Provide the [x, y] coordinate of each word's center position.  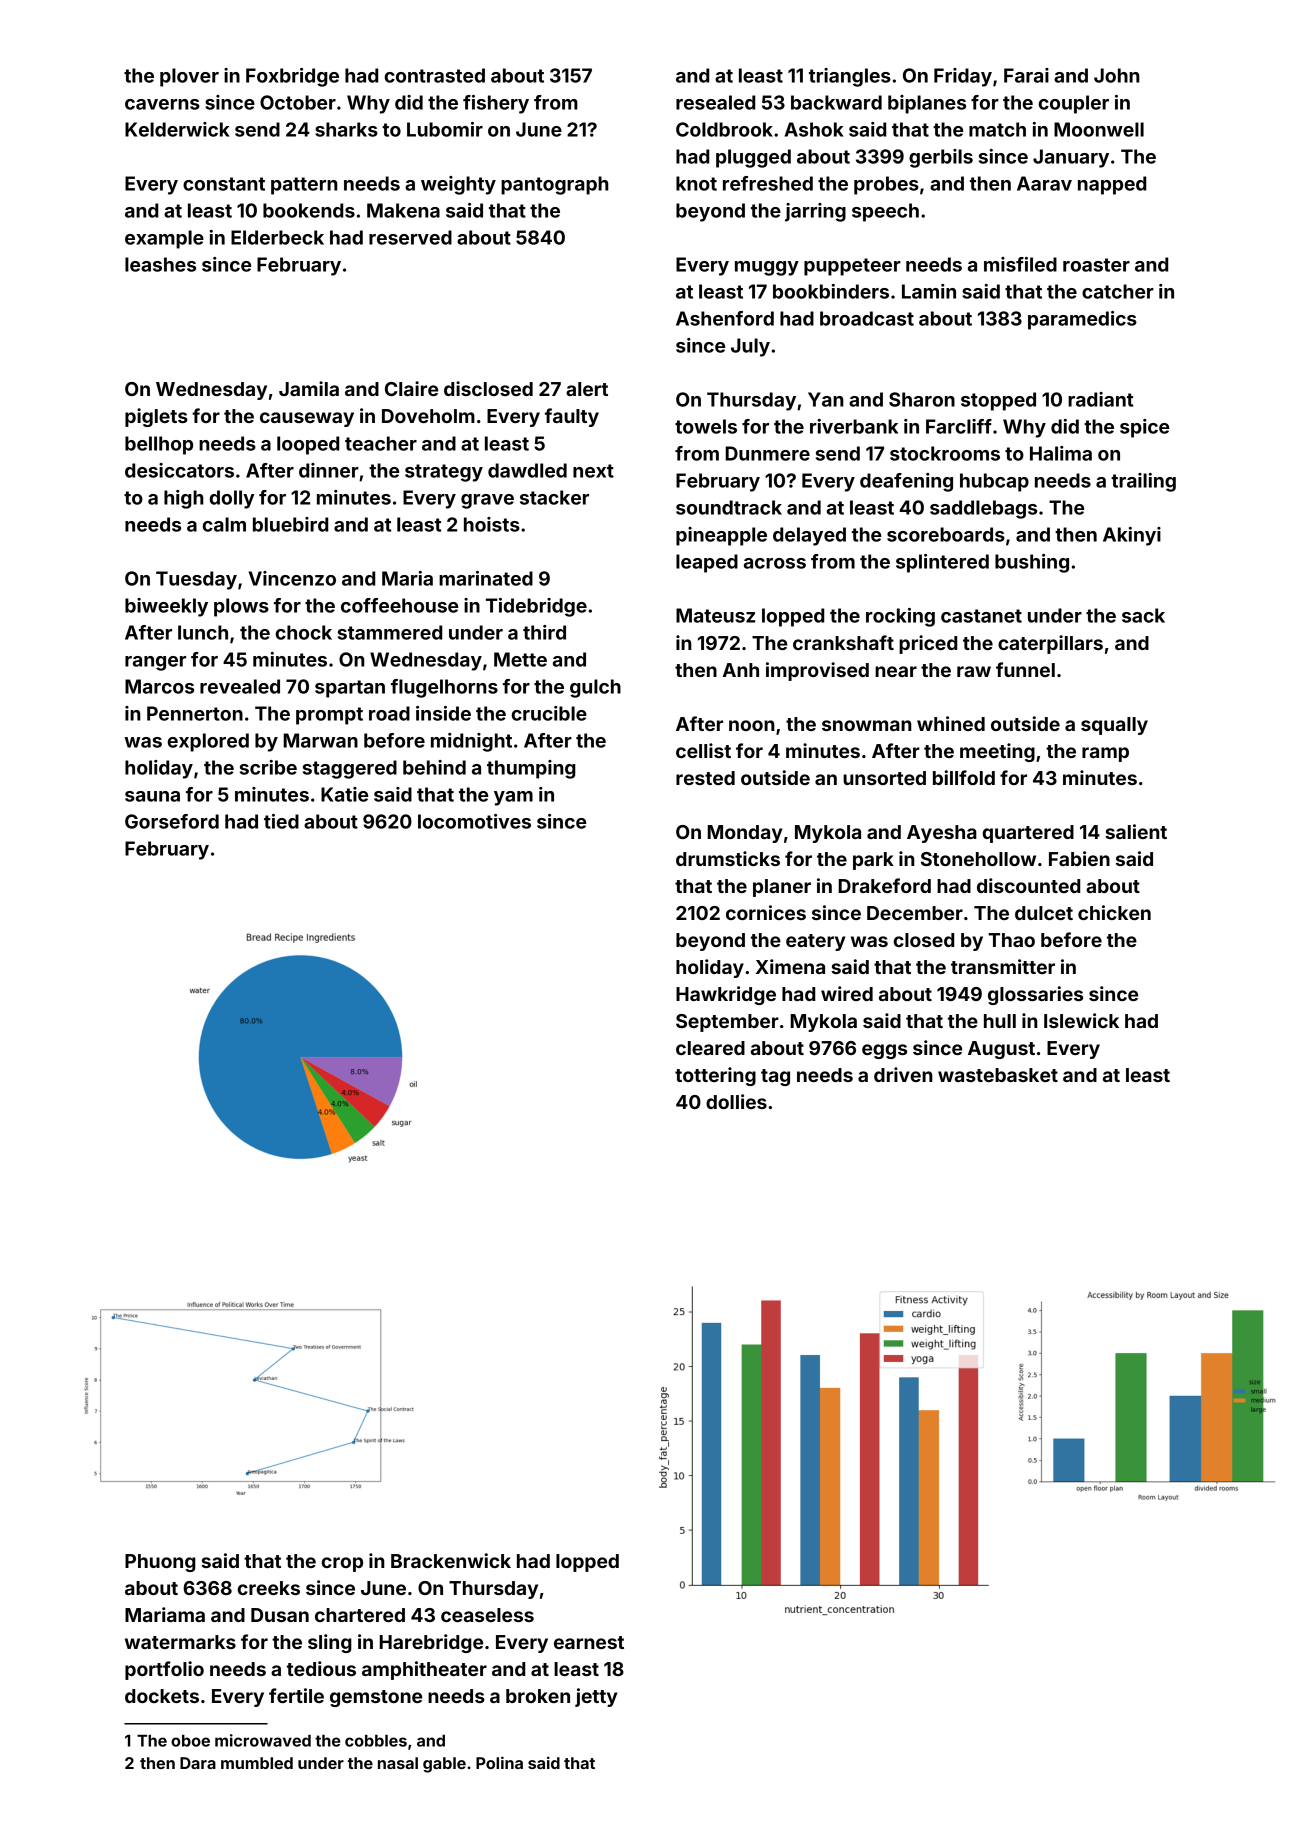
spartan [350, 689]
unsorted [884, 778]
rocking [900, 617]
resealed [715, 102]
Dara [198, 1763]
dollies [736, 1101]
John [1117, 75]
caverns [162, 104]
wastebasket [998, 1075]
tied [281, 821]
